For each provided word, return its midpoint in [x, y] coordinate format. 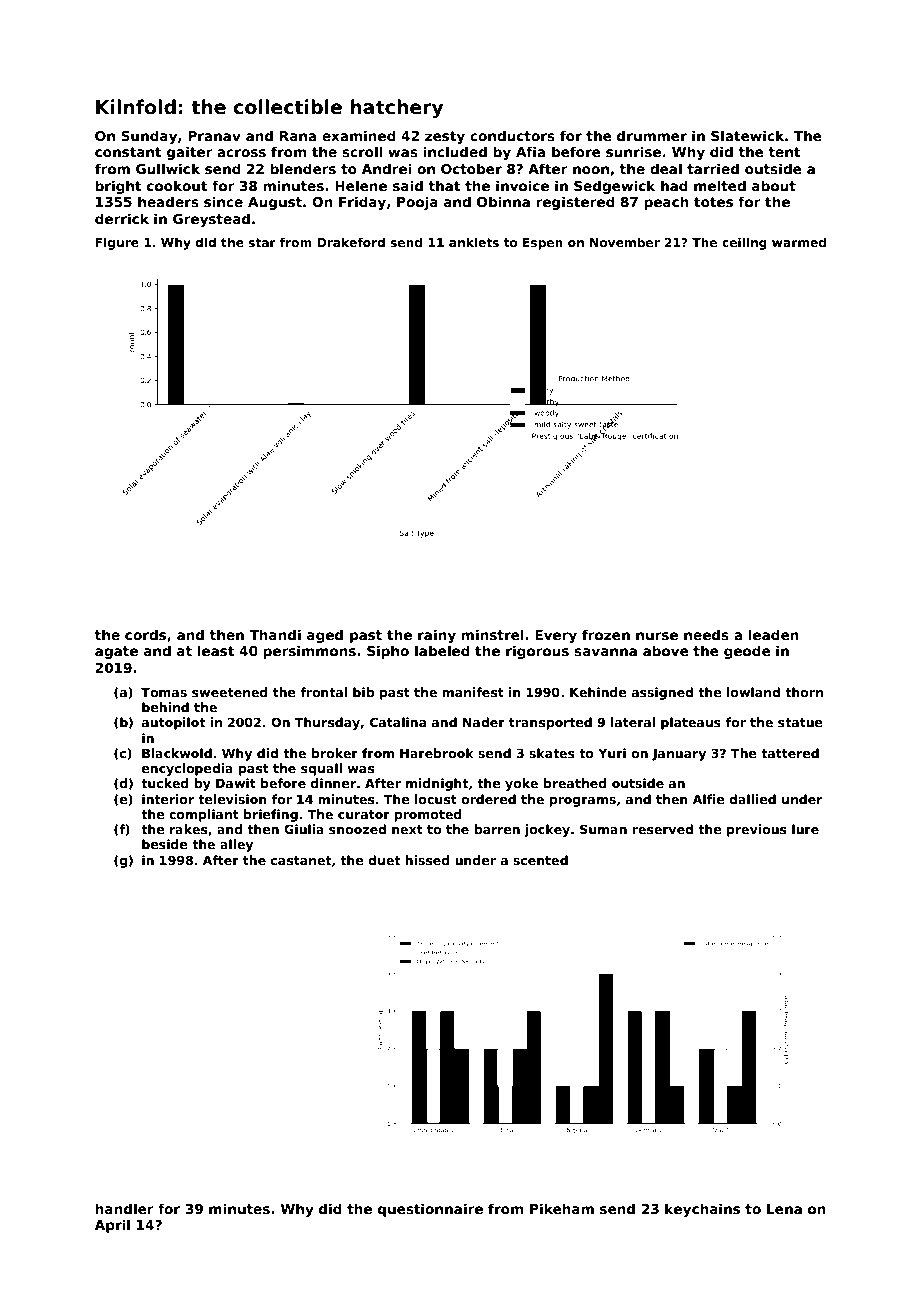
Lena [784, 1209]
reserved [662, 829]
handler [124, 1208]
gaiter [190, 153]
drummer [652, 135]
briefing [271, 815]
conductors [512, 135]
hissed [427, 860]
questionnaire [430, 1210]
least [216, 650]
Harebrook [437, 753]
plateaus [691, 723]
